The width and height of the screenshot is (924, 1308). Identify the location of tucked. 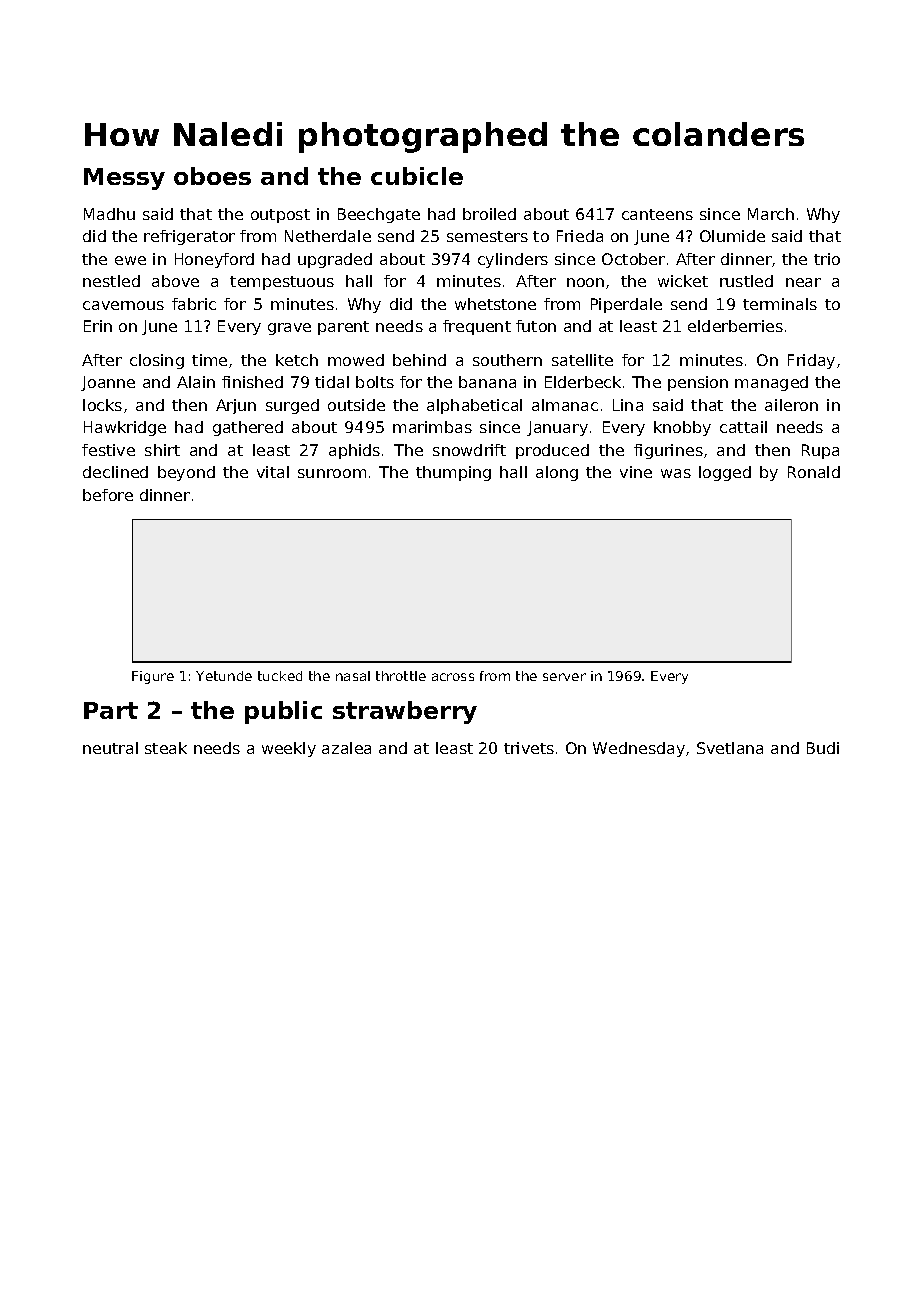
(280, 676).
